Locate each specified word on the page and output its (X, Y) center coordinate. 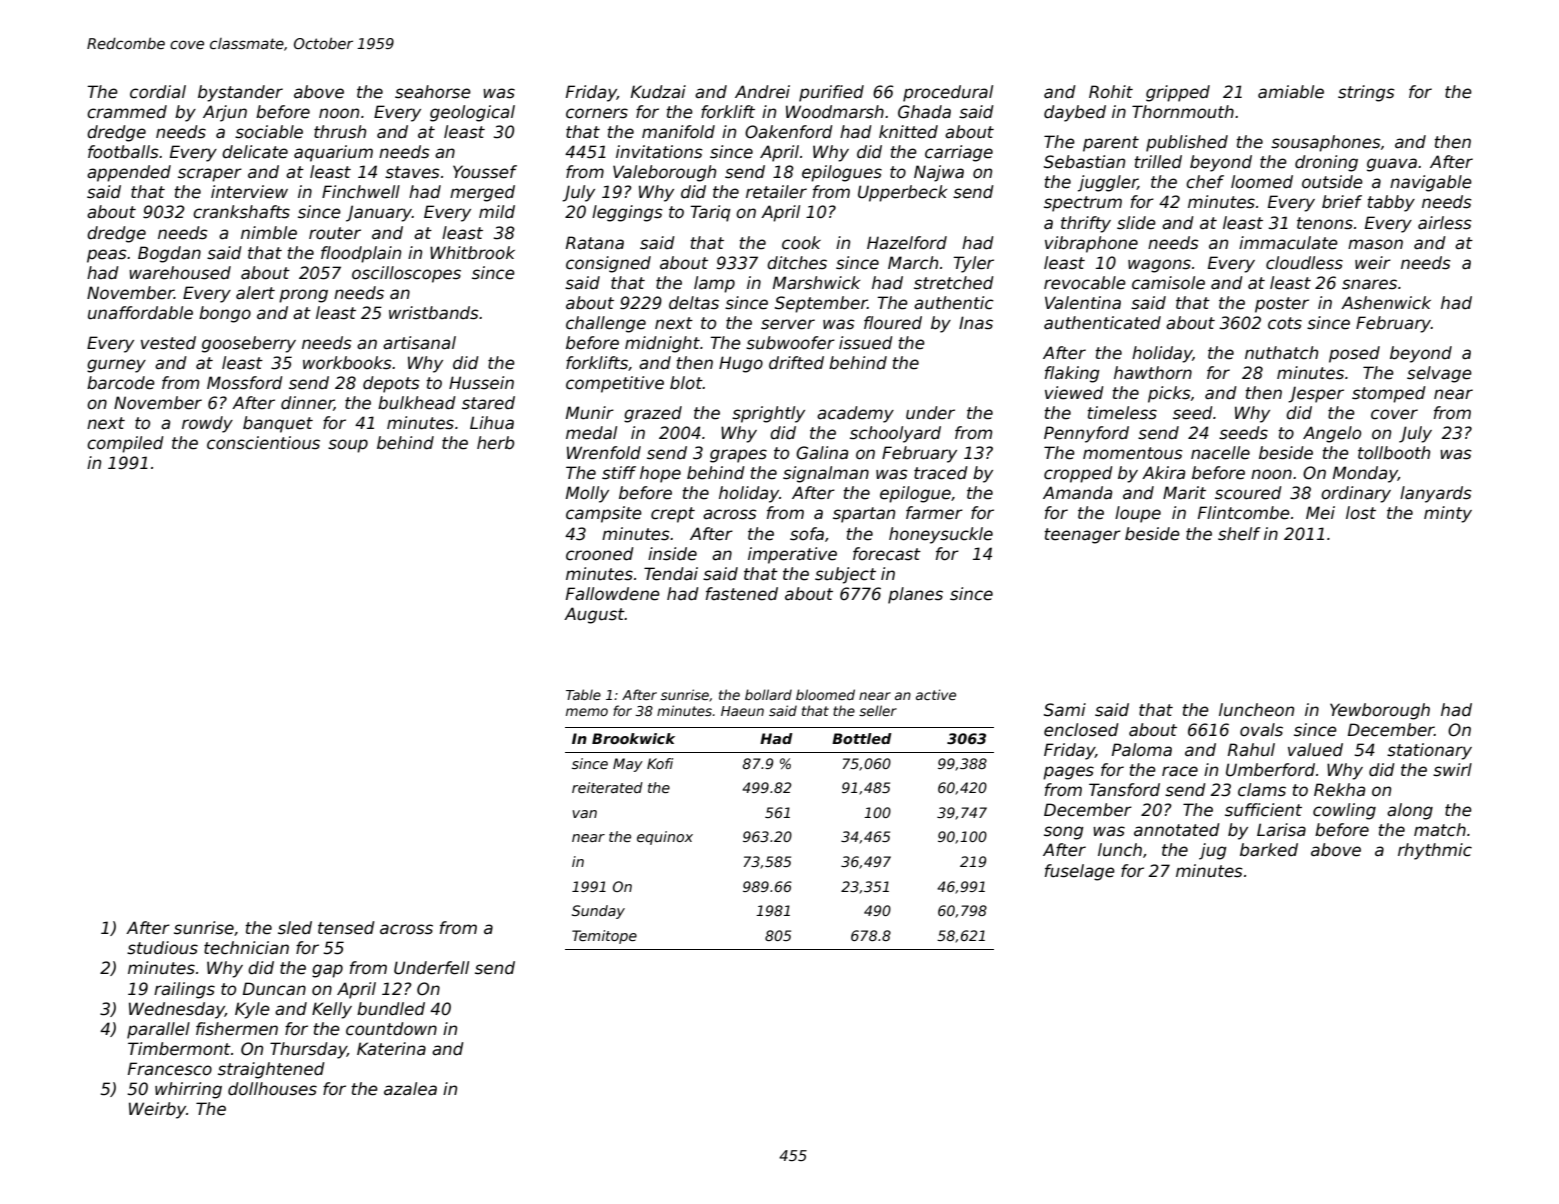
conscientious (263, 443)
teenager (1083, 536)
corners (597, 113)
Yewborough (1380, 711)
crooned (600, 554)
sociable (269, 132)
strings (1366, 93)
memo (587, 712)
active (936, 694)
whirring (188, 1090)
